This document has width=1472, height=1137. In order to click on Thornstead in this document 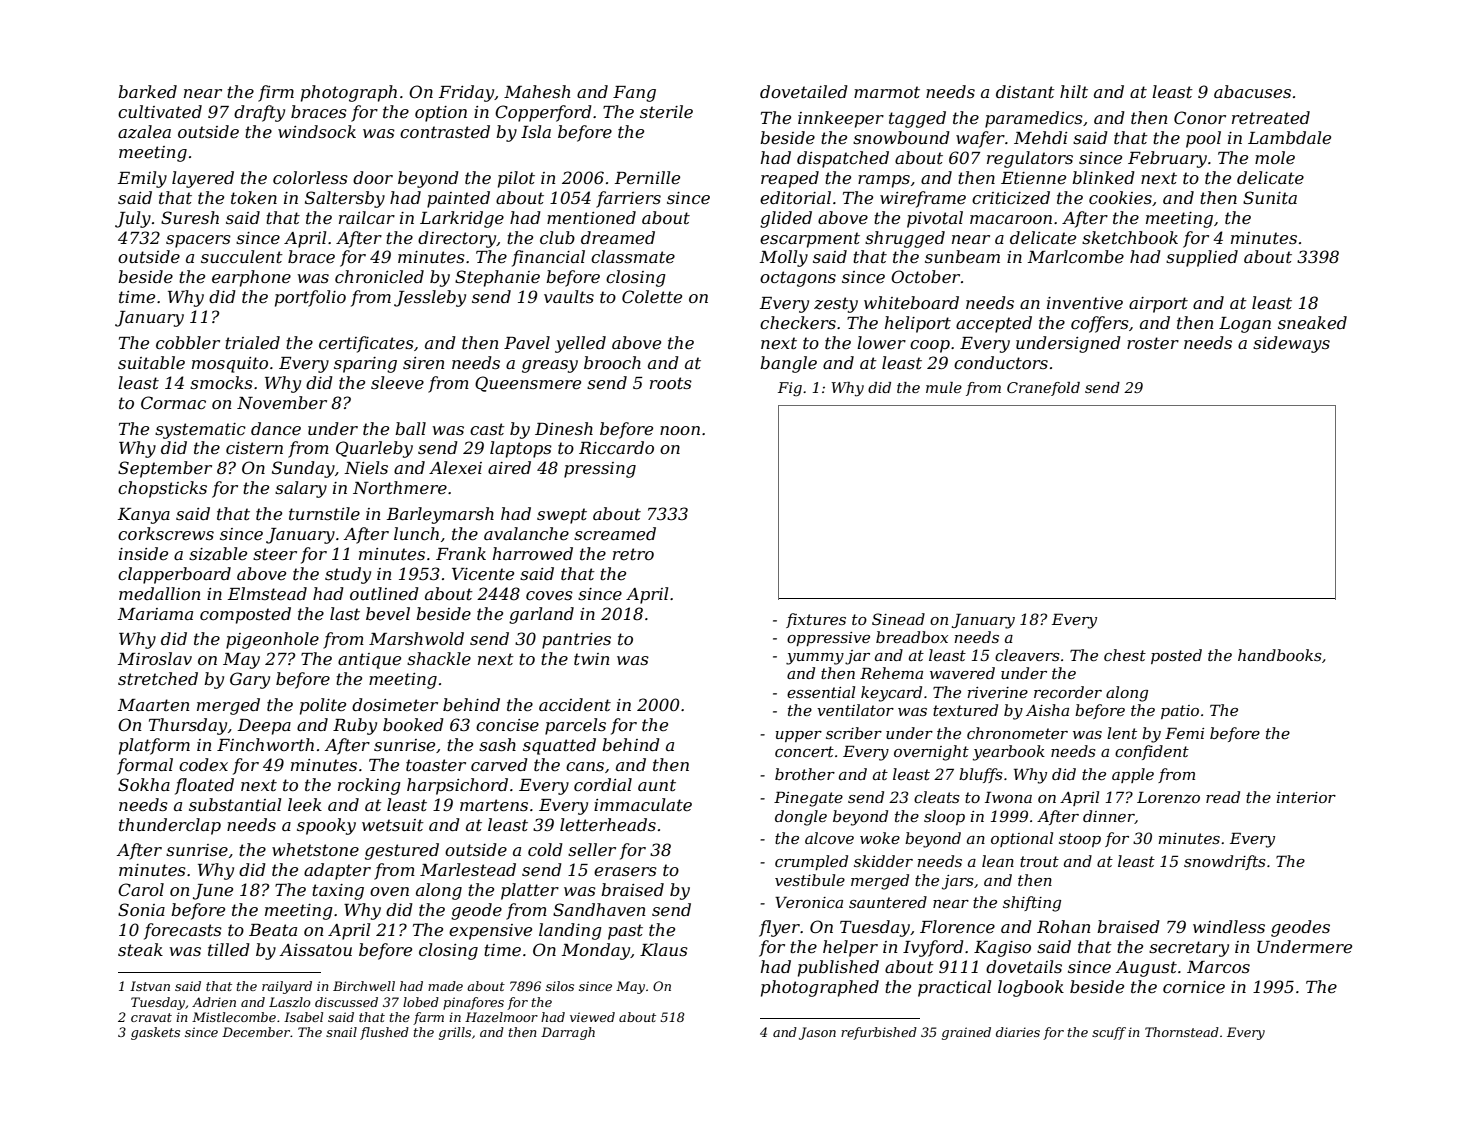, I will do `click(1182, 1032)`.
